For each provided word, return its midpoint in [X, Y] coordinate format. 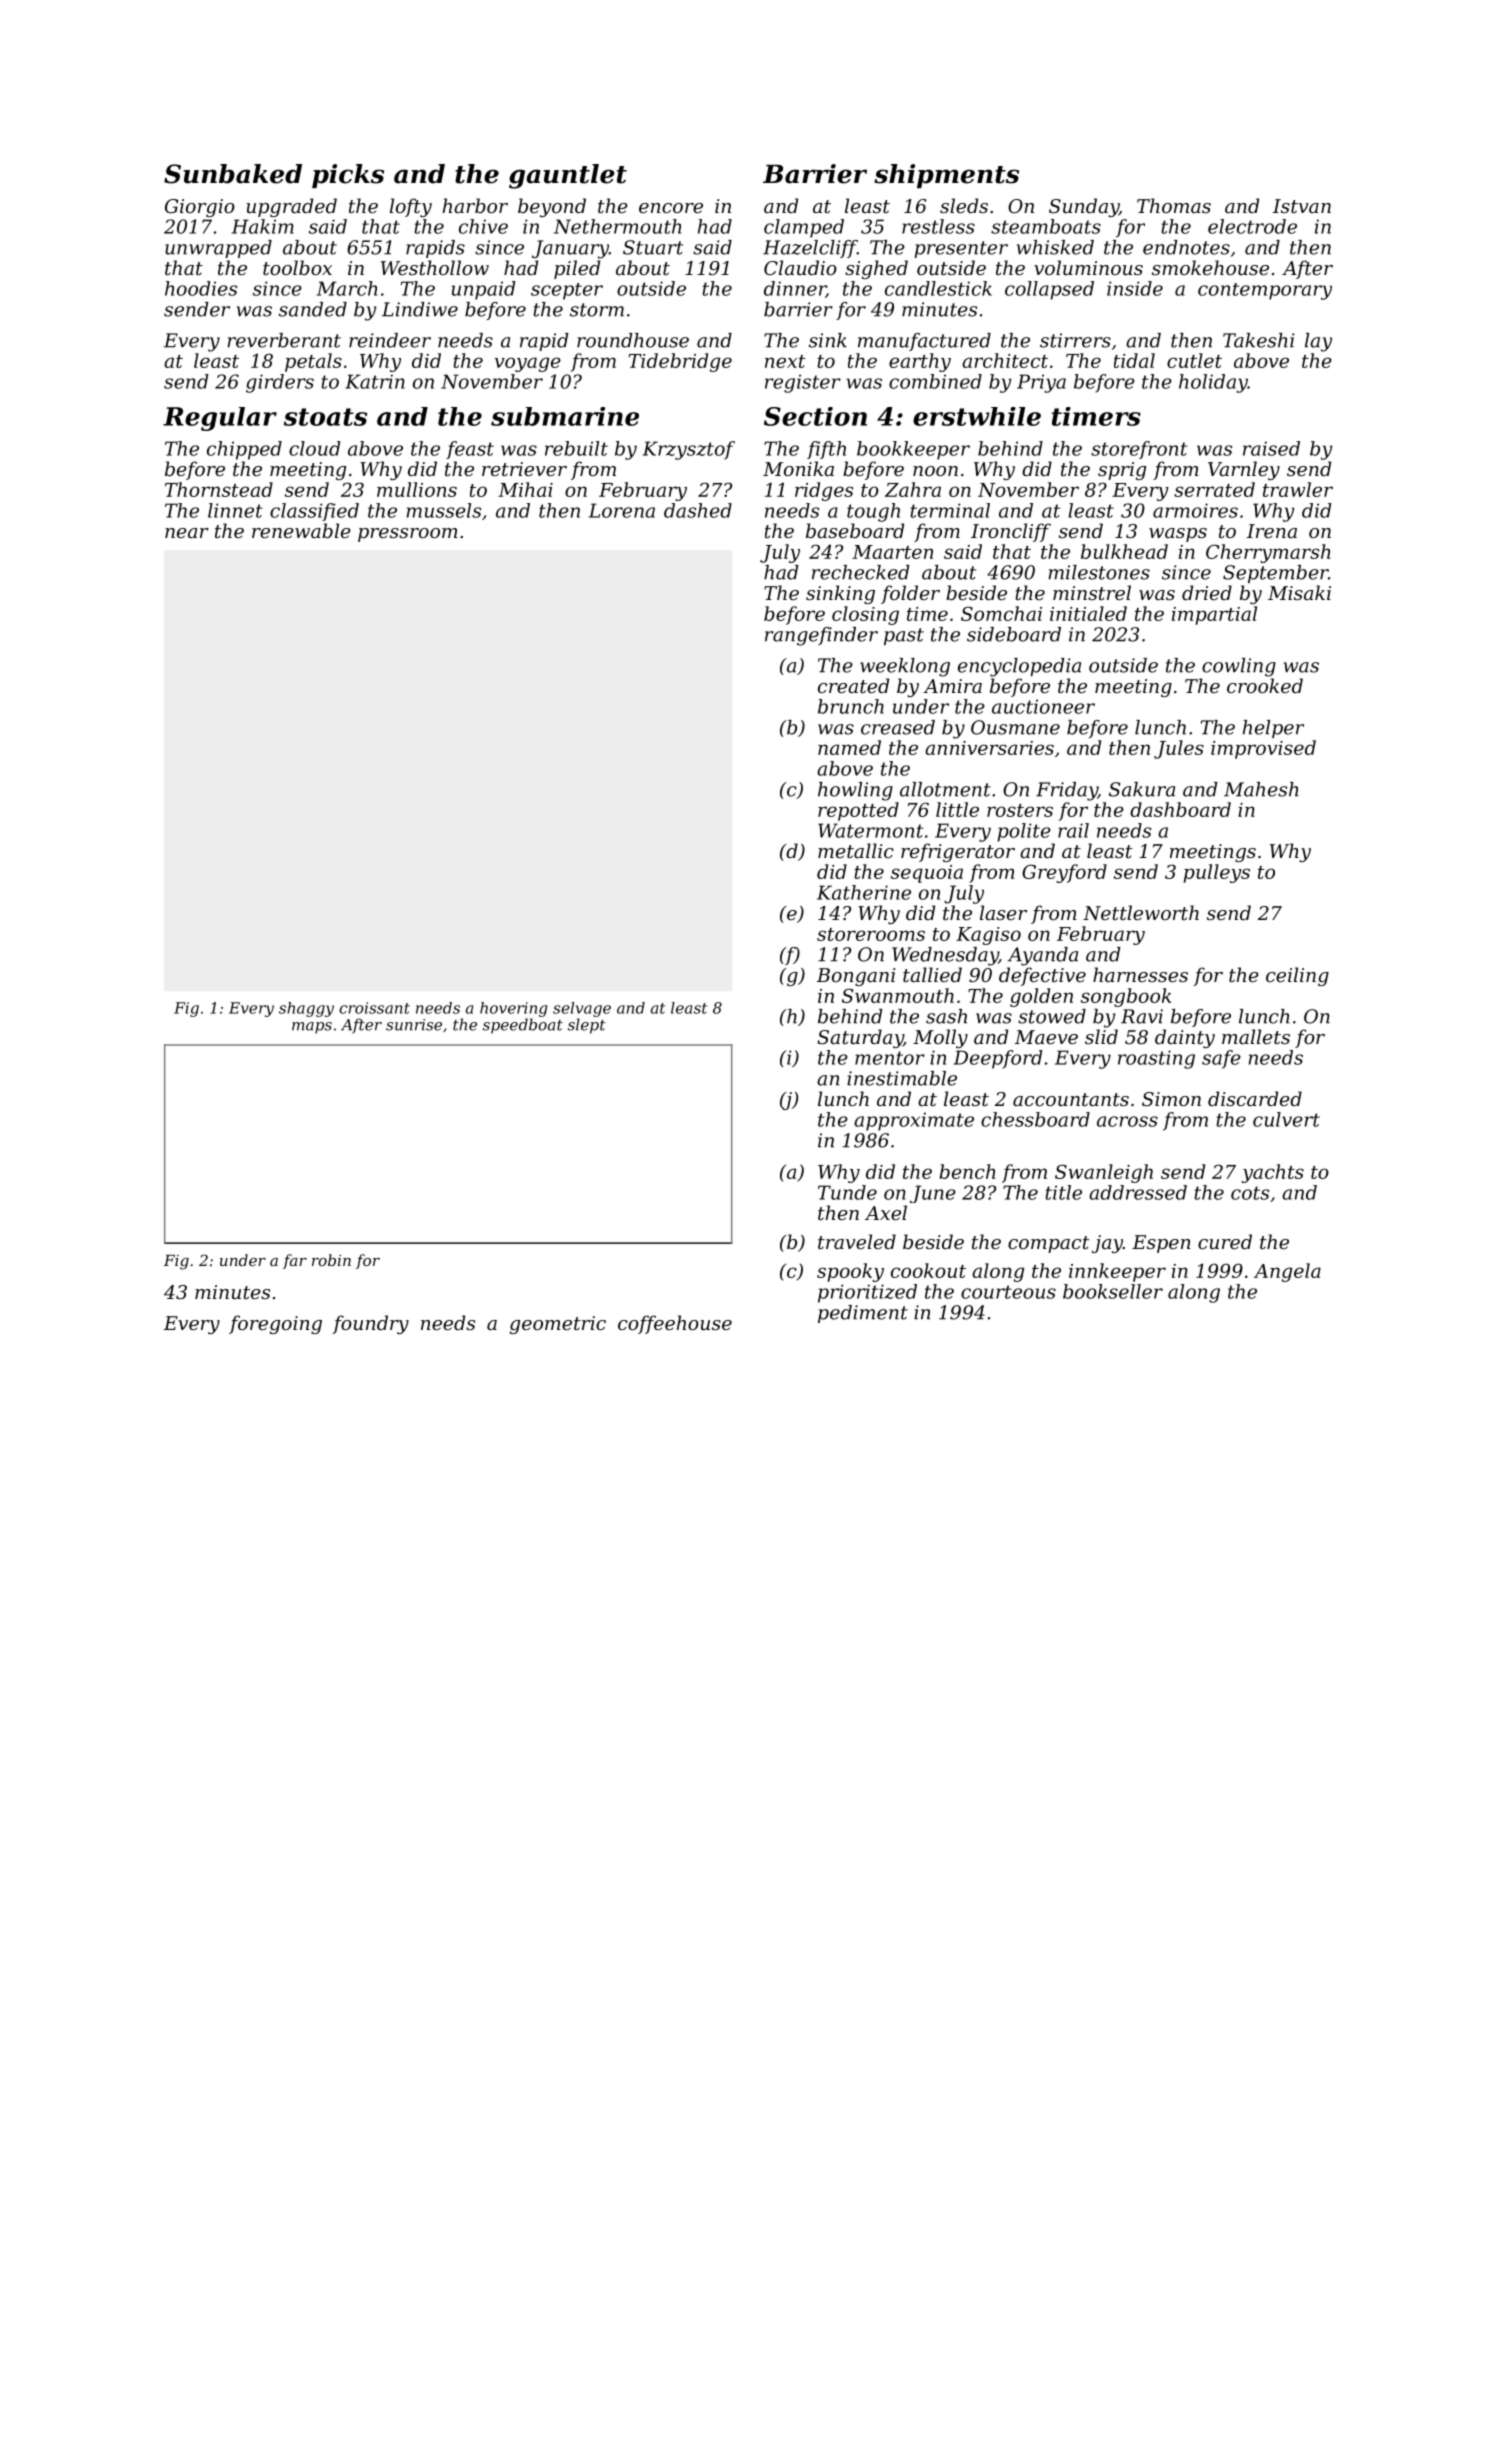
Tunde [847, 1192]
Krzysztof [689, 450]
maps [312, 1028]
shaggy [306, 1009]
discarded [1255, 1098]
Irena [1272, 531]
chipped [244, 450]
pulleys [1216, 873]
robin [331, 1260]
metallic [856, 850]
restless [938, 226]
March [347, 288]
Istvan [1302, 206]
